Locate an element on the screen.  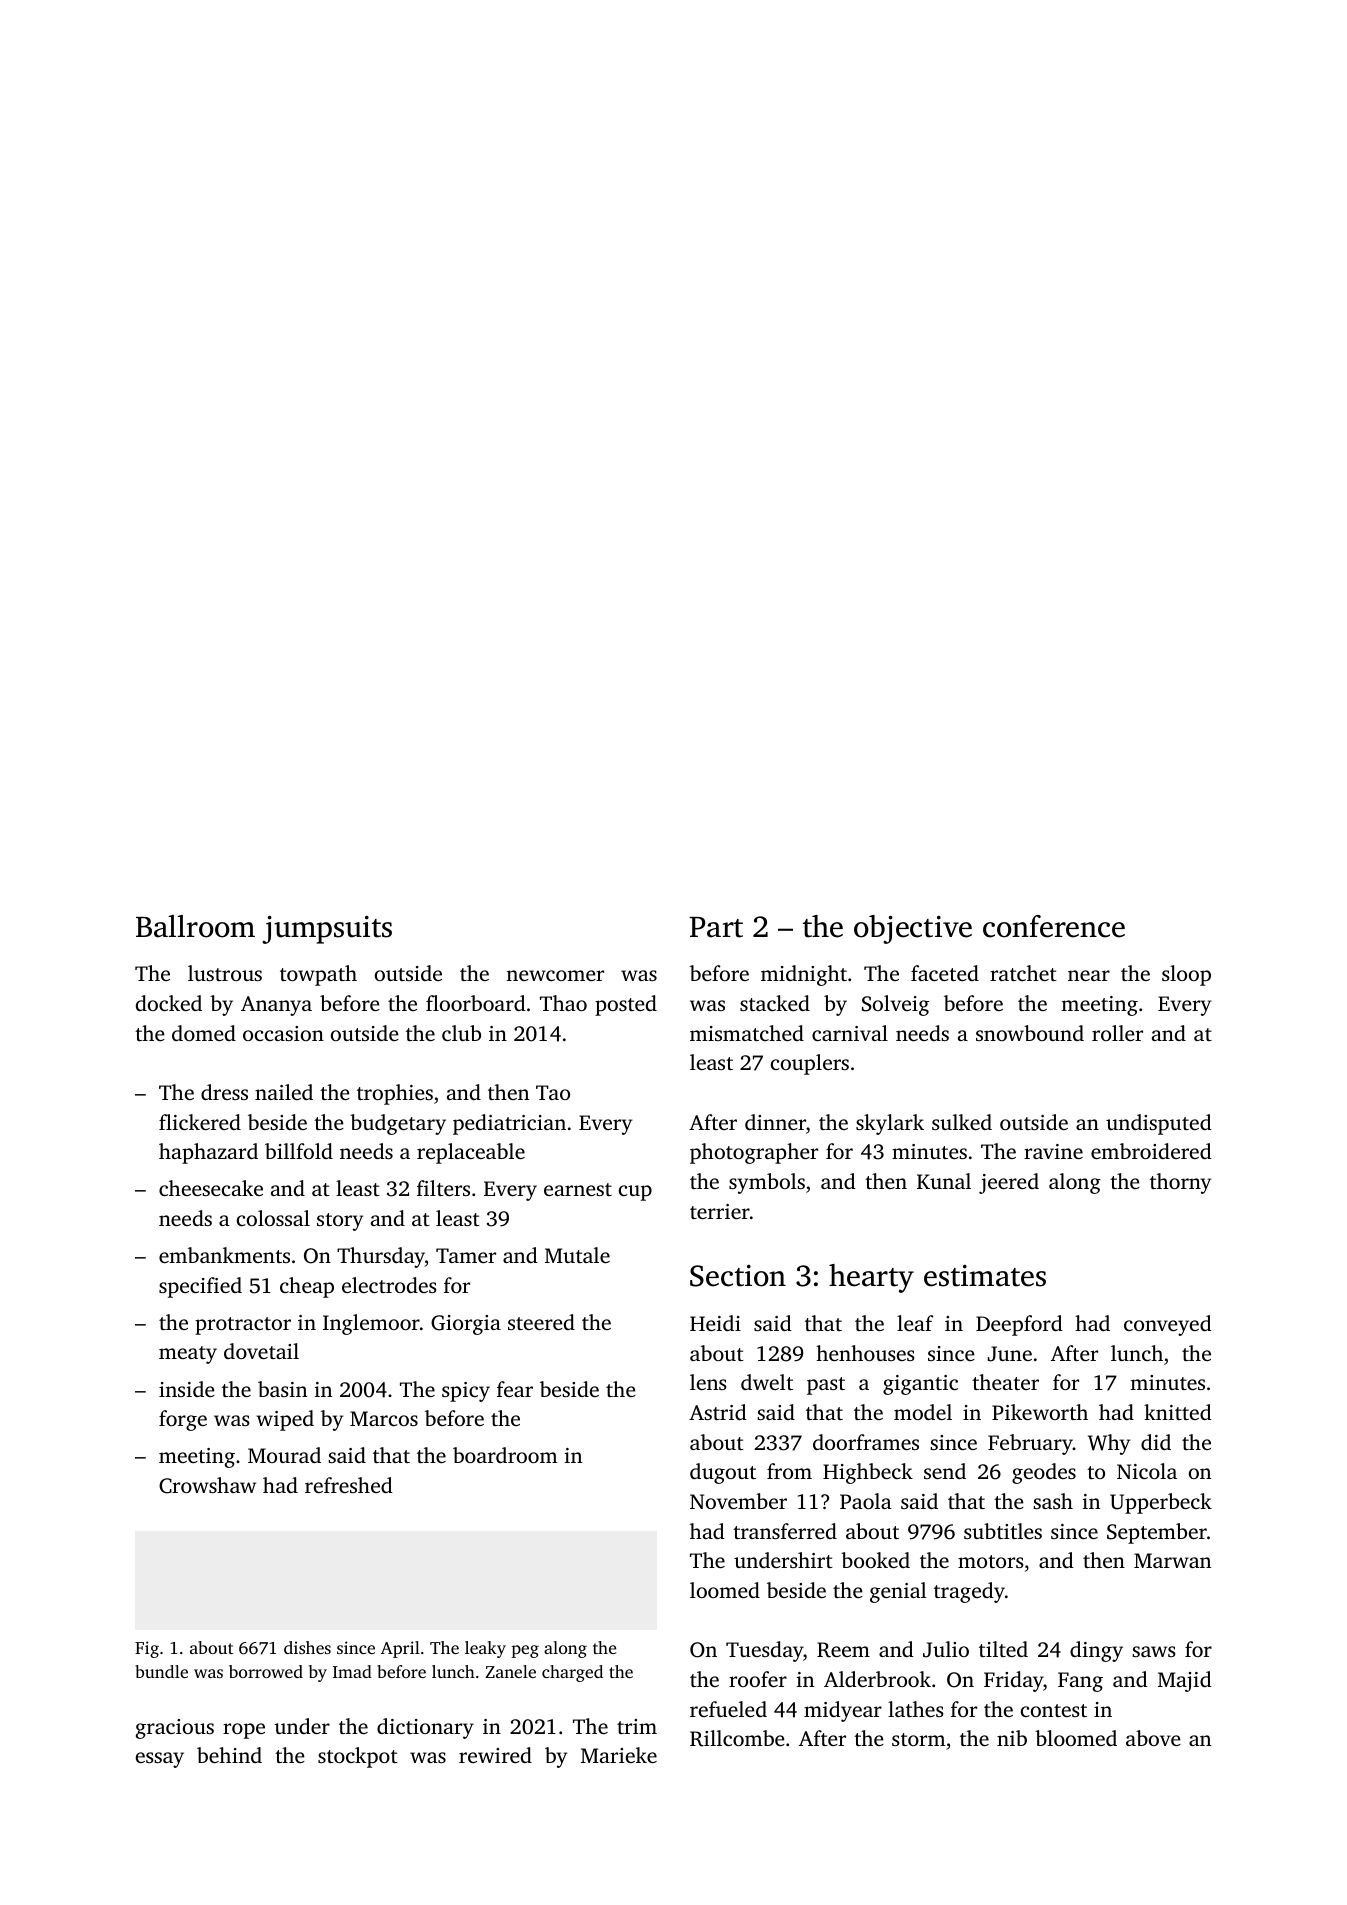
nailed is located at coordinates (284, 1092).
